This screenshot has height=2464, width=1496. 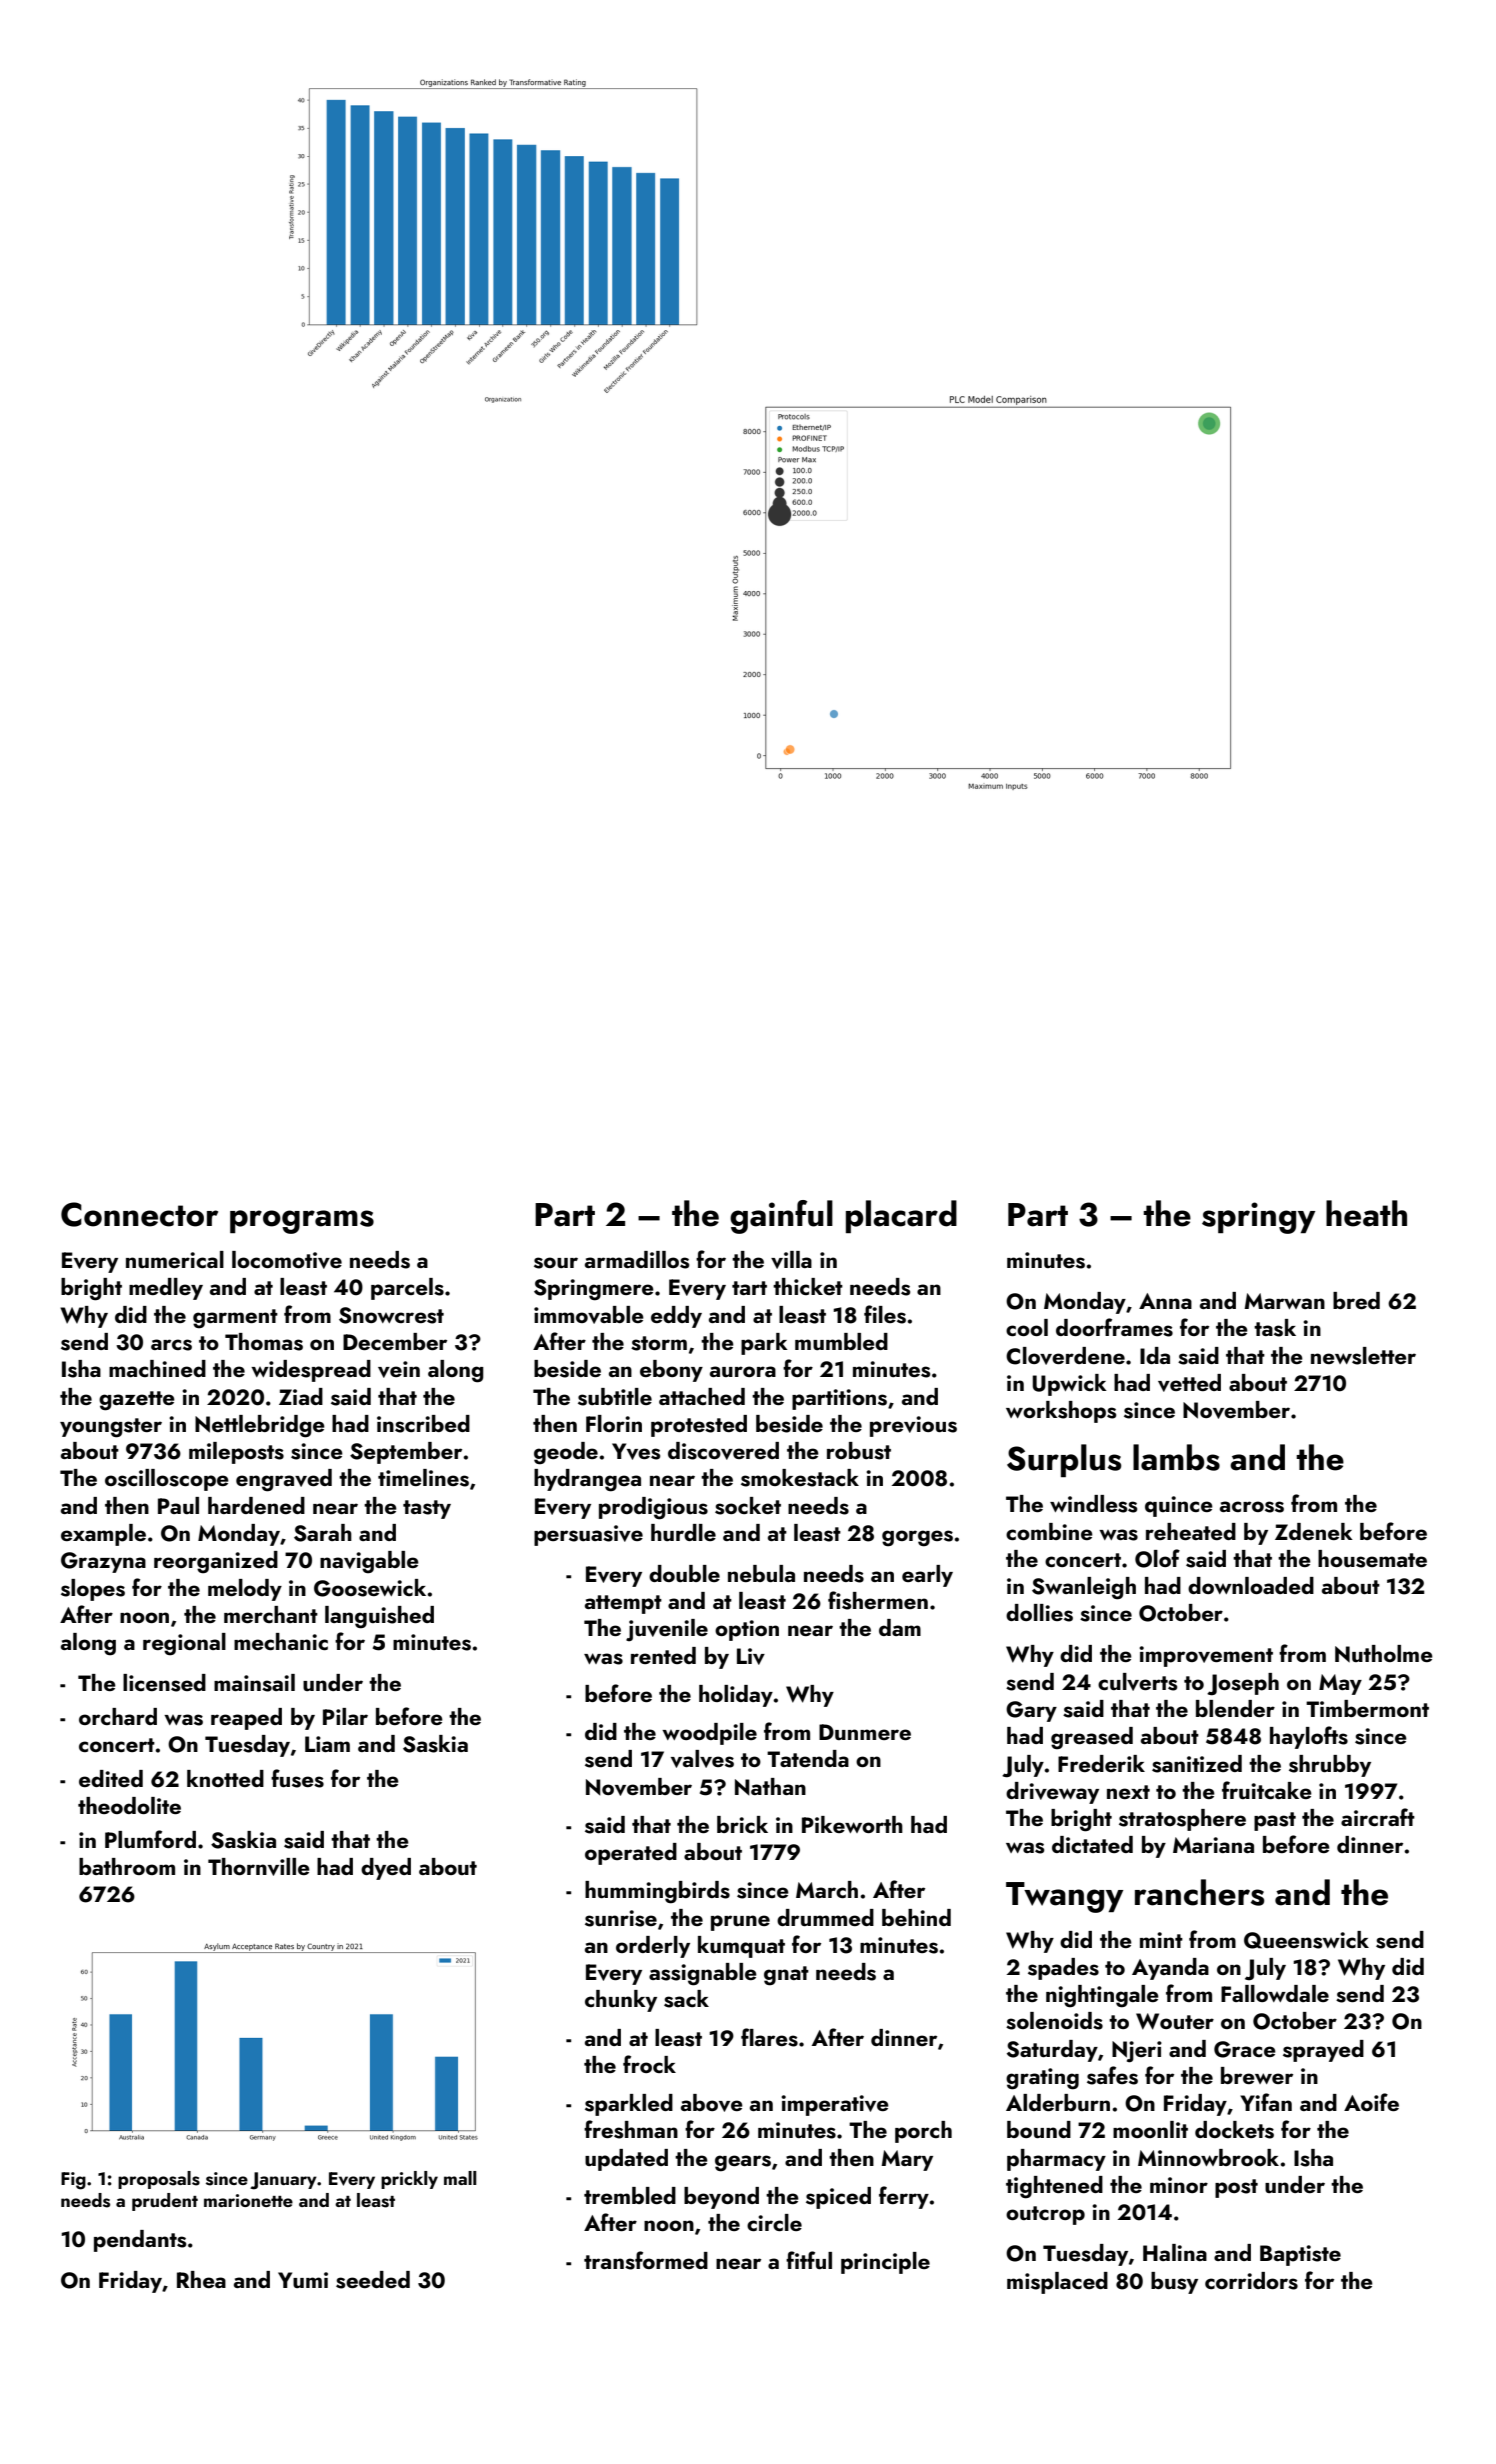 What do you see at coordinates (901, 1216) in the screenshot?
I see `placard` at bounding box center [901, 1216].
